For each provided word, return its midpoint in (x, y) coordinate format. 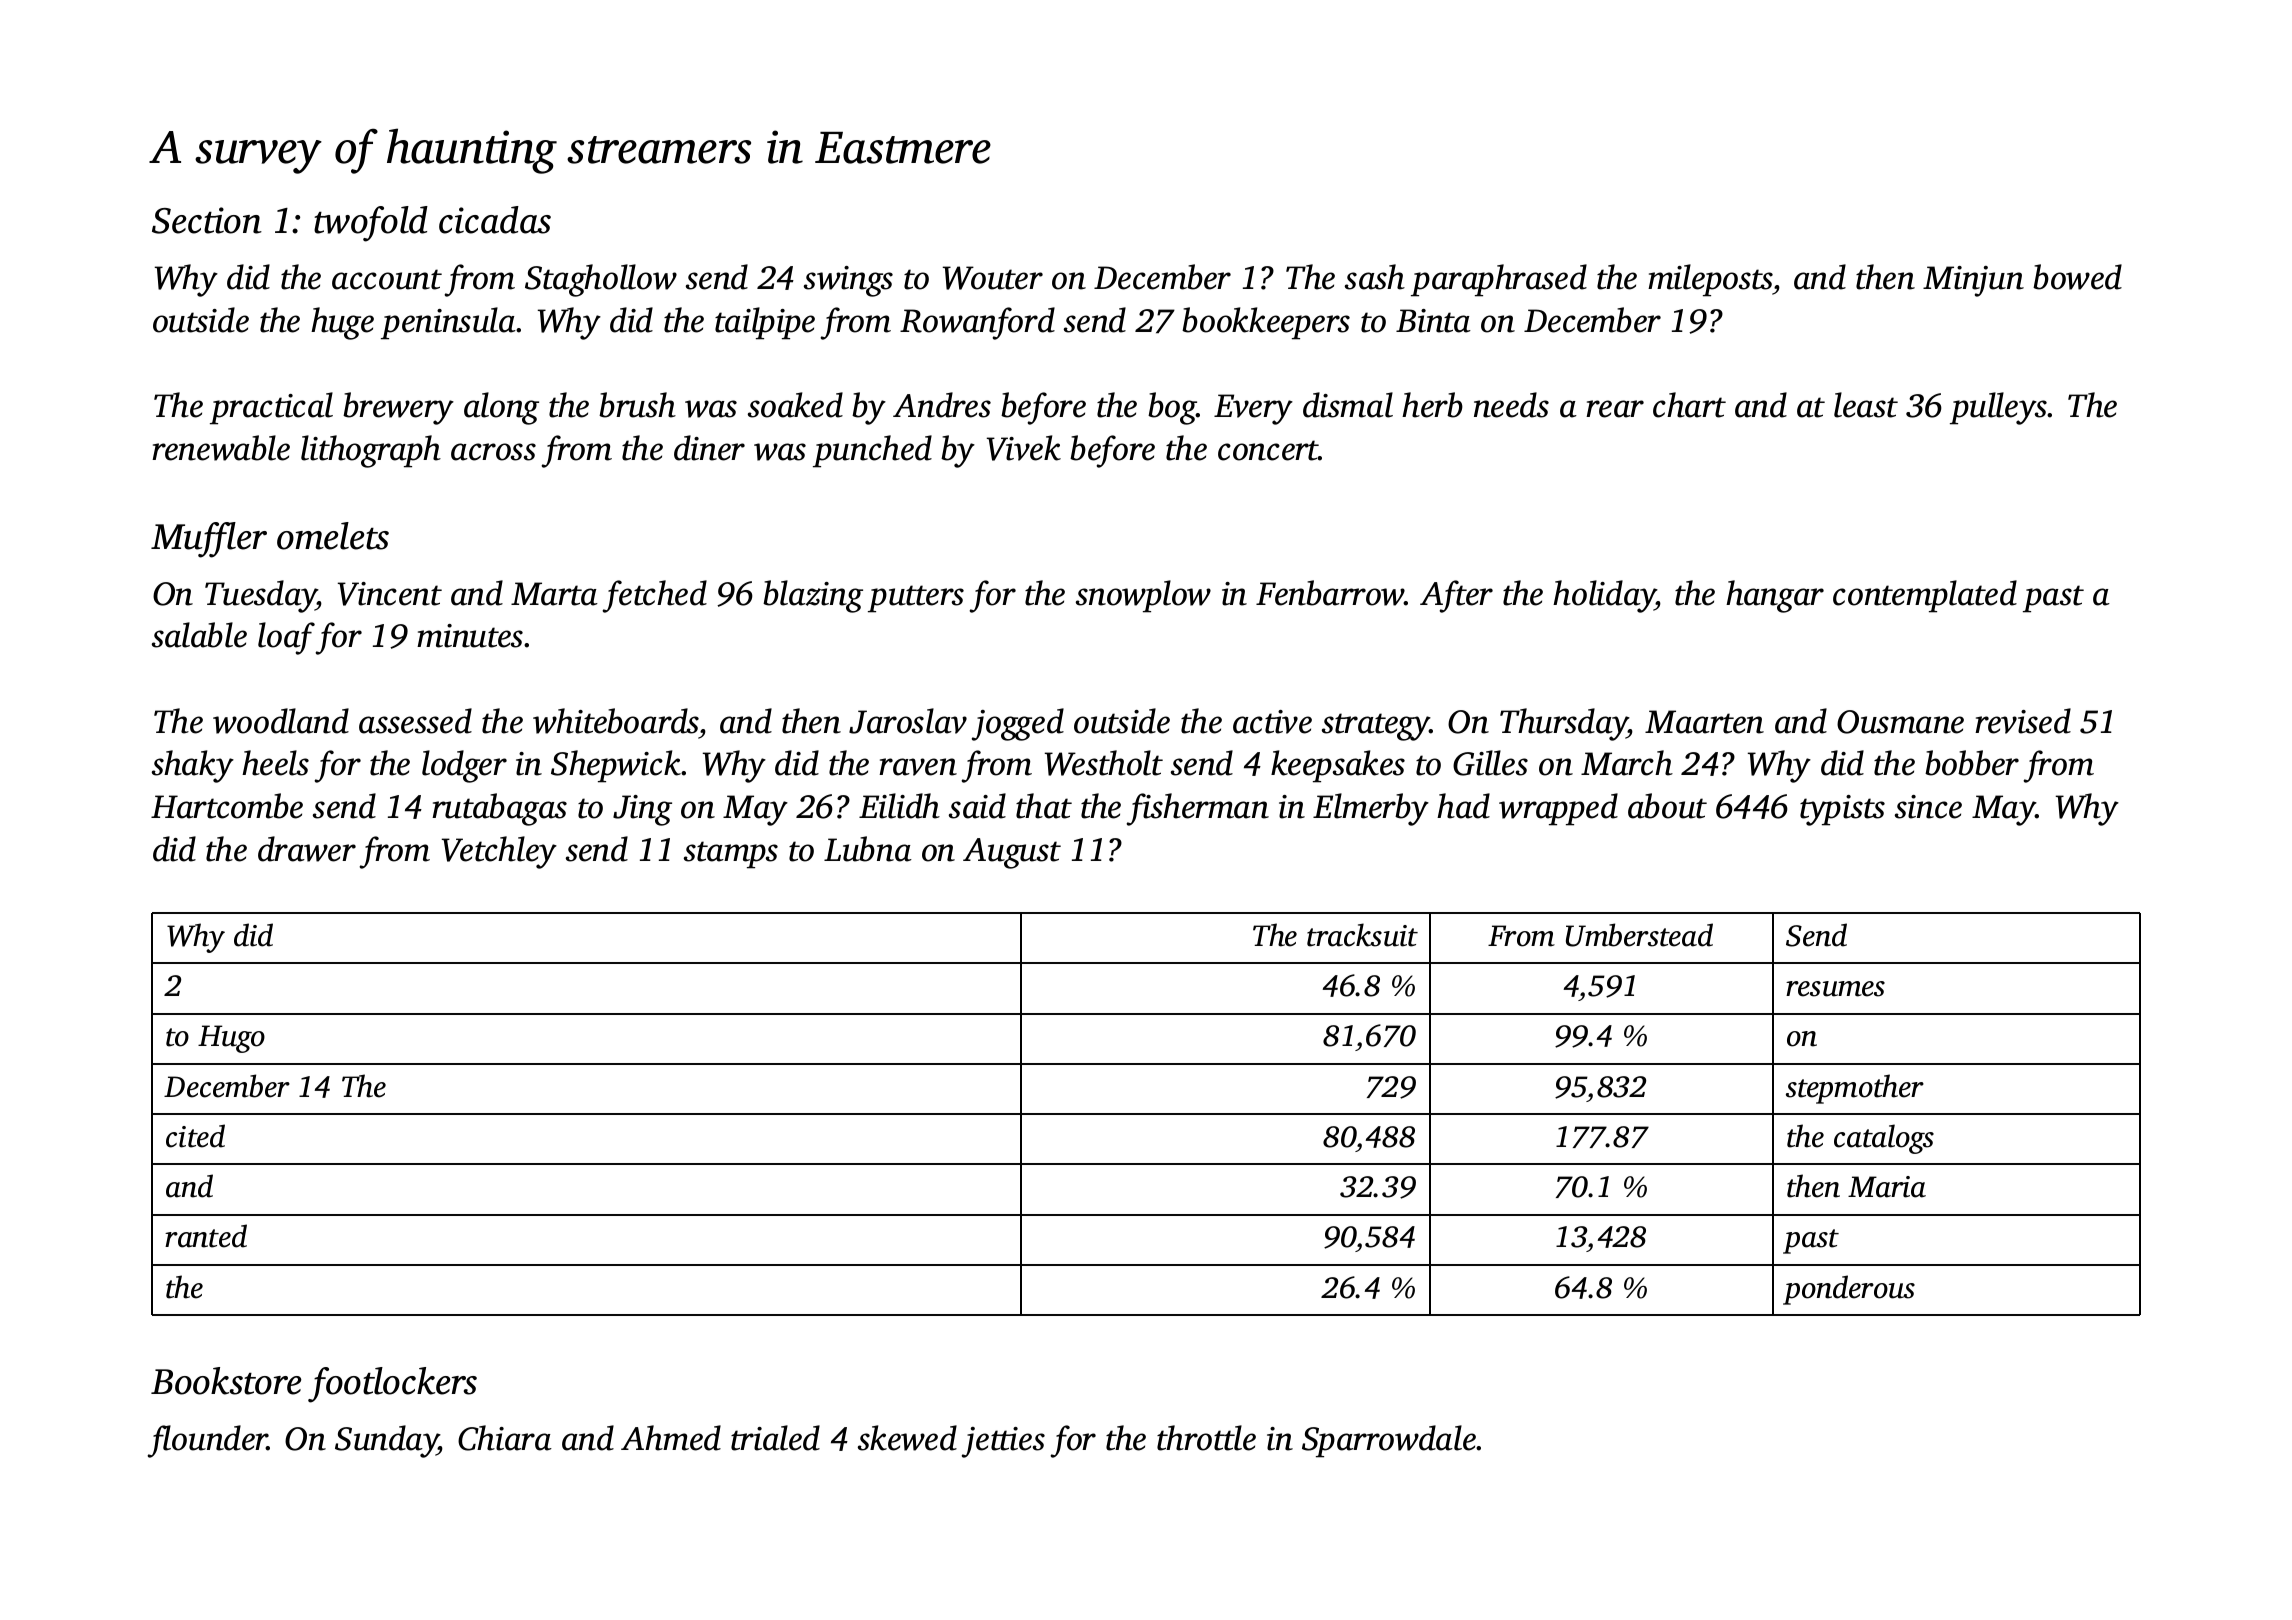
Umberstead (1639, 935)
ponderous (1849, 1290)
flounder (207, 1441)
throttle (1206, 1438)
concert (1268, 450)
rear (1615, 409)
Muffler (209, 540)
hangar (1775, 596)
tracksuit (1362, 935)
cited (195, 1136)
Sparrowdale (1389, 1441)
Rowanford (977, 323)
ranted (206, 1236)
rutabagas (499, 809)
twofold (371, 224)
